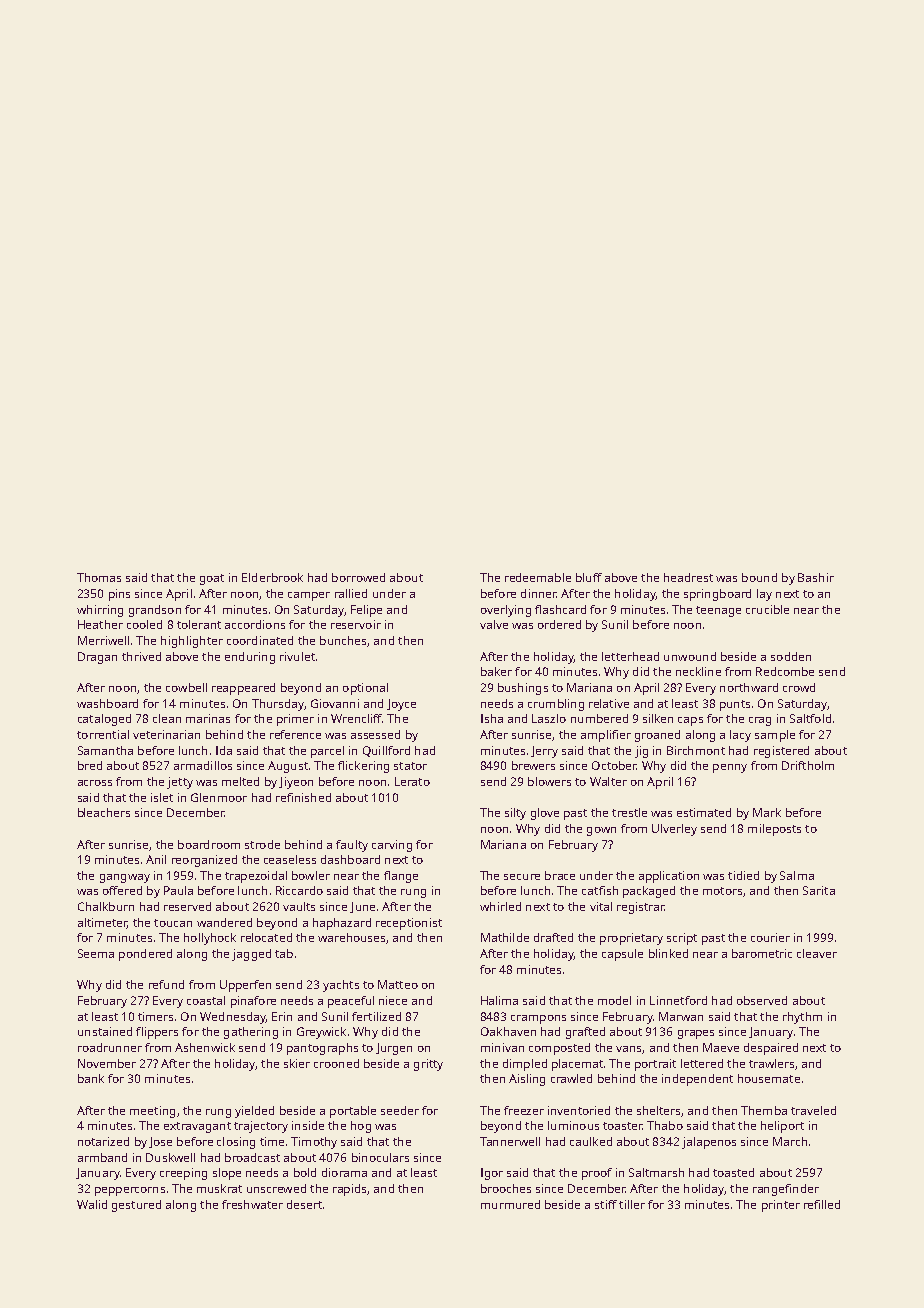 The image size is (924, 1308). Describe the element at coordinates (409, 924) in the image. I see `receptionist` at that location.
